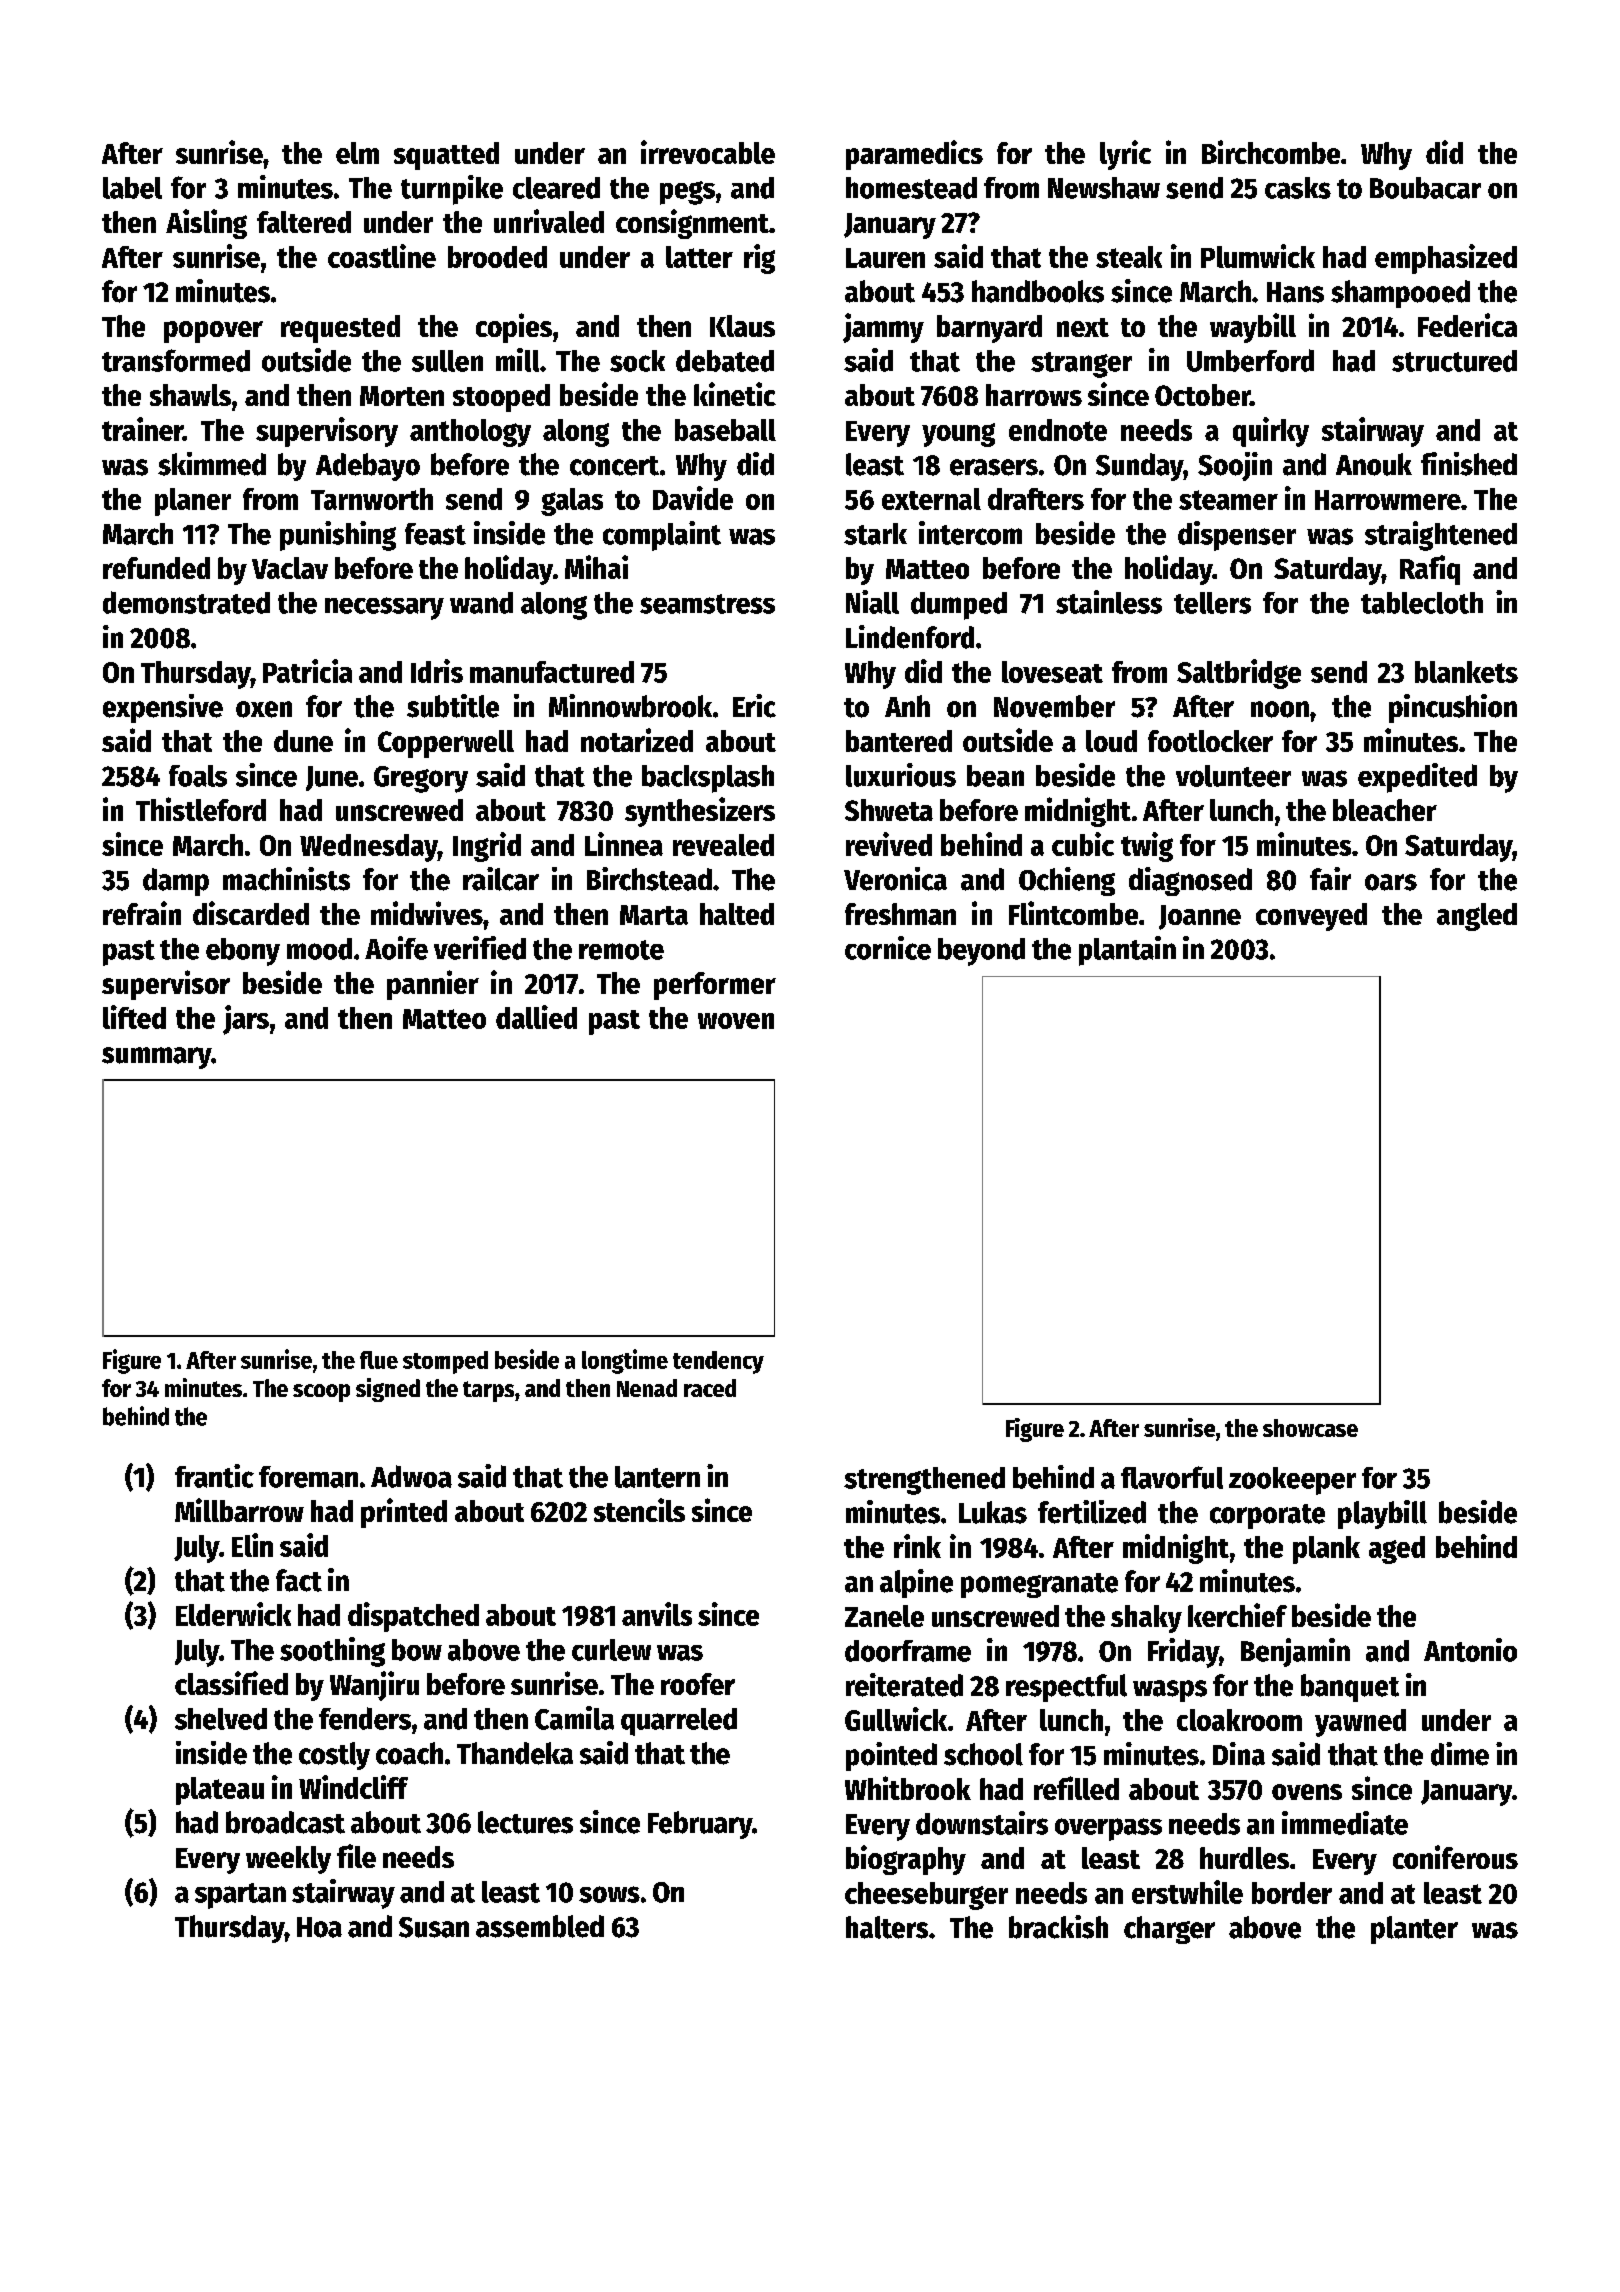 Image resolution: width=1620 pixels, height=2292 pixels. I want to click on volunteer, so click(1233, 776).
